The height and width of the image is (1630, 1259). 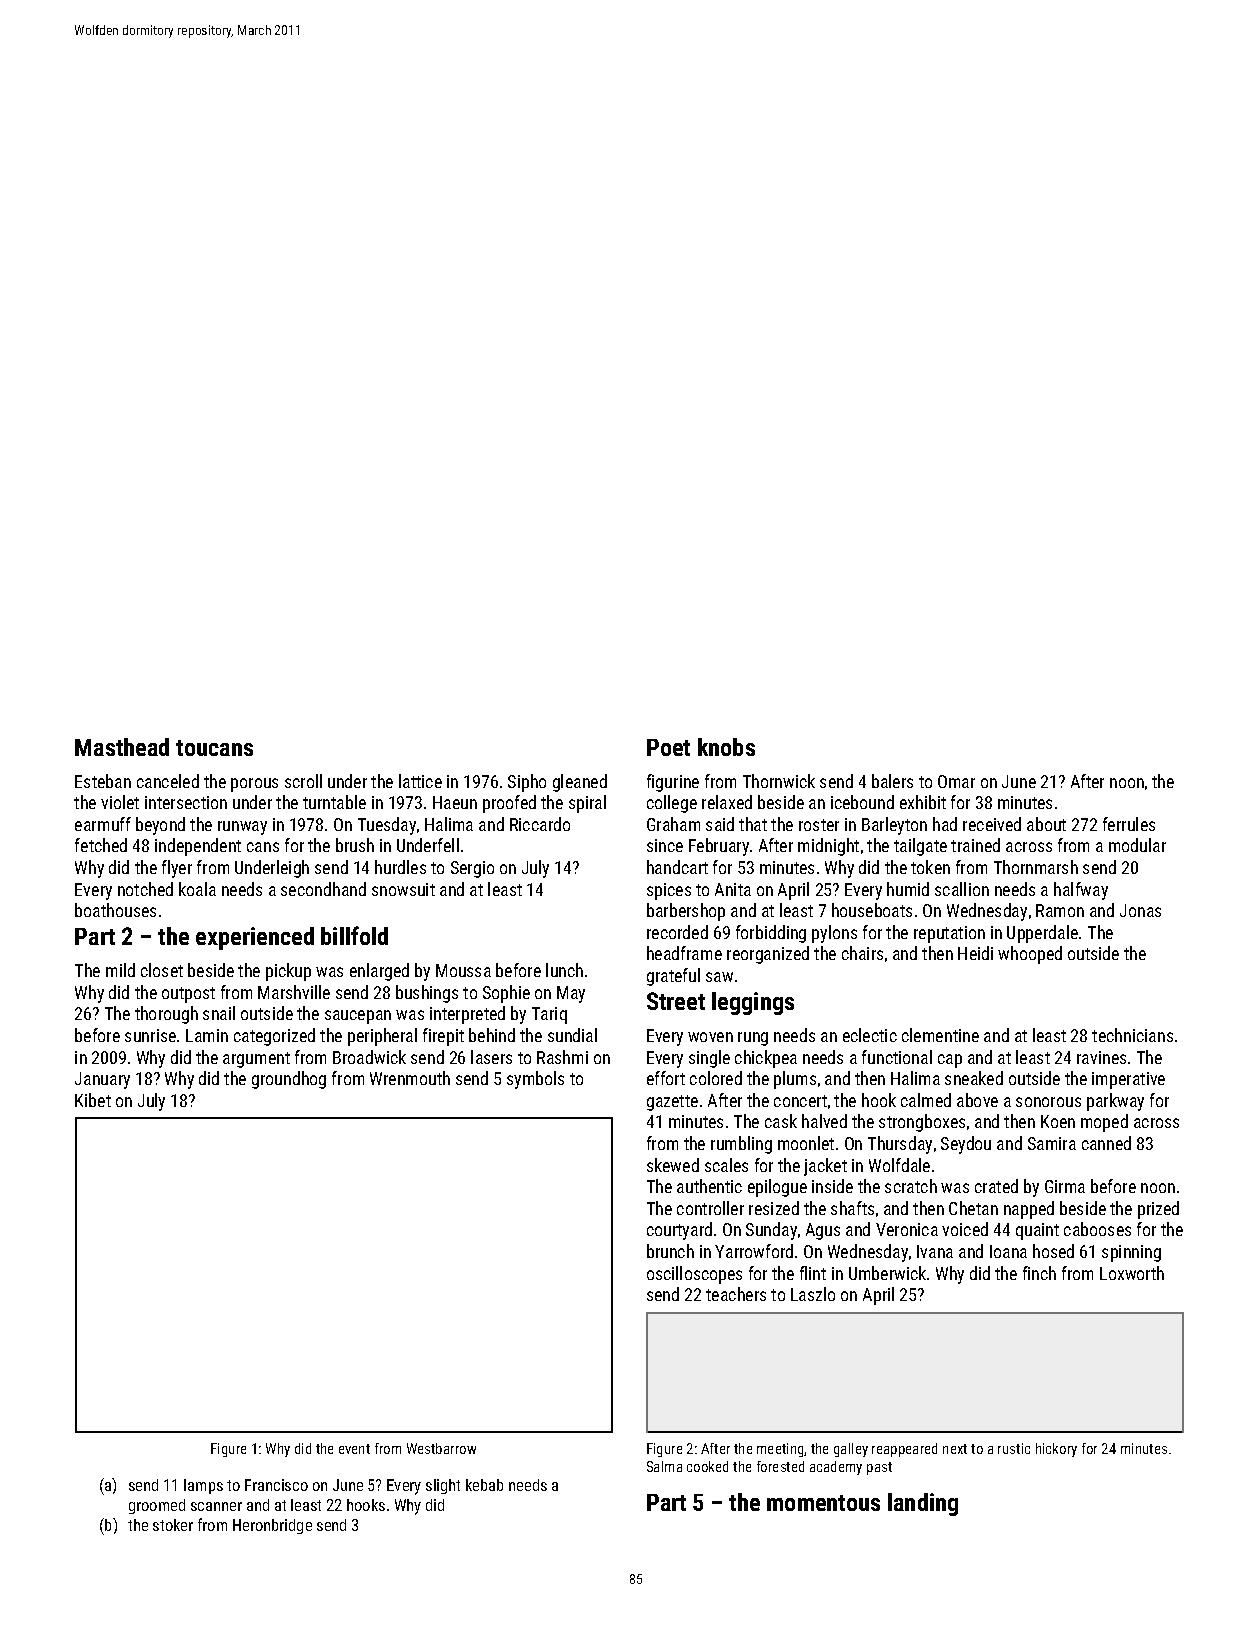 What do you see at coordinates (1053, 1251) in the image?
I see `hosed` at bounding box center [1053, 1251].
